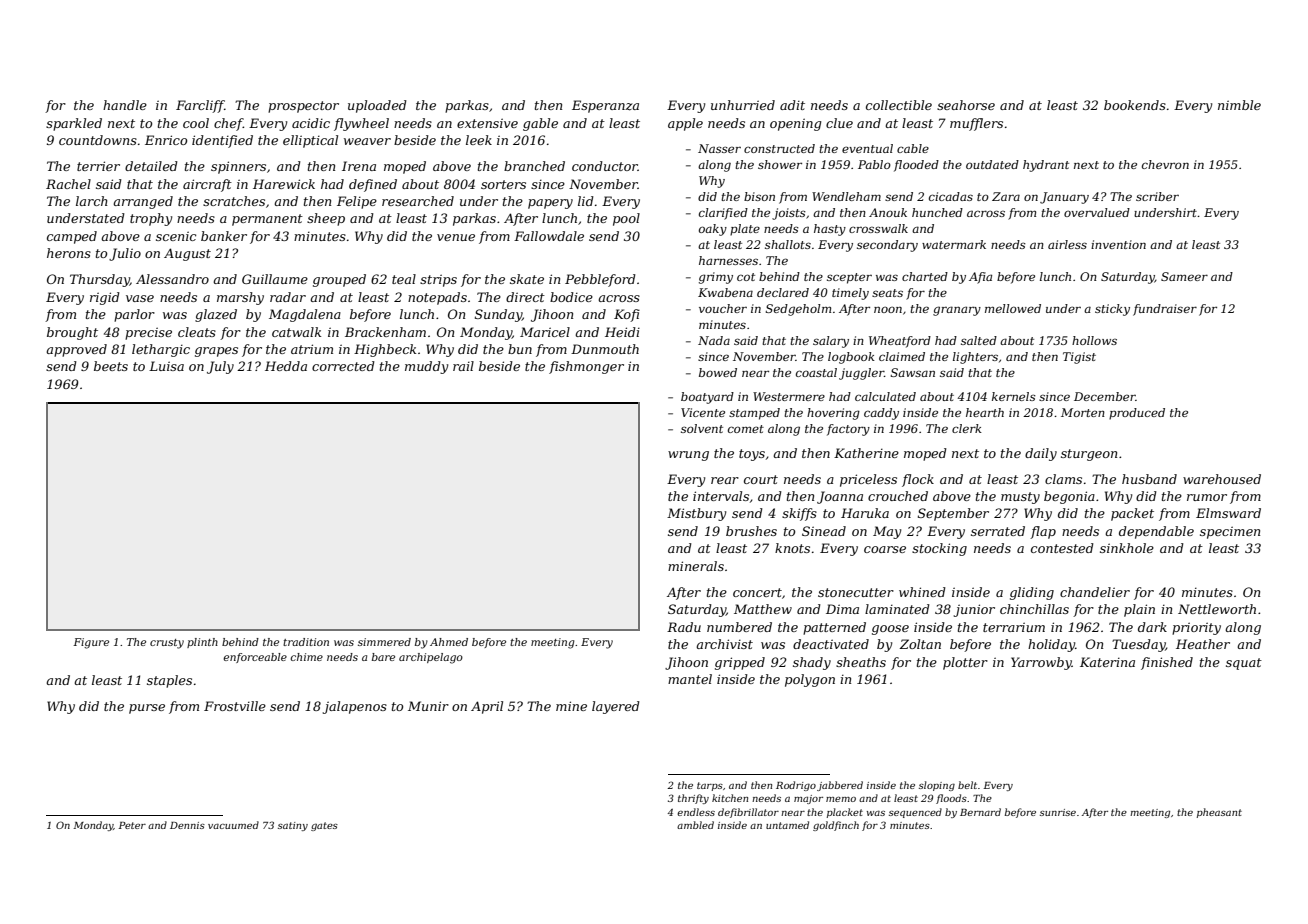 The width and height of the page is (1308, 924). Describe the element at coordinates (167, 644) in the page. I see `crusty` at that location.
